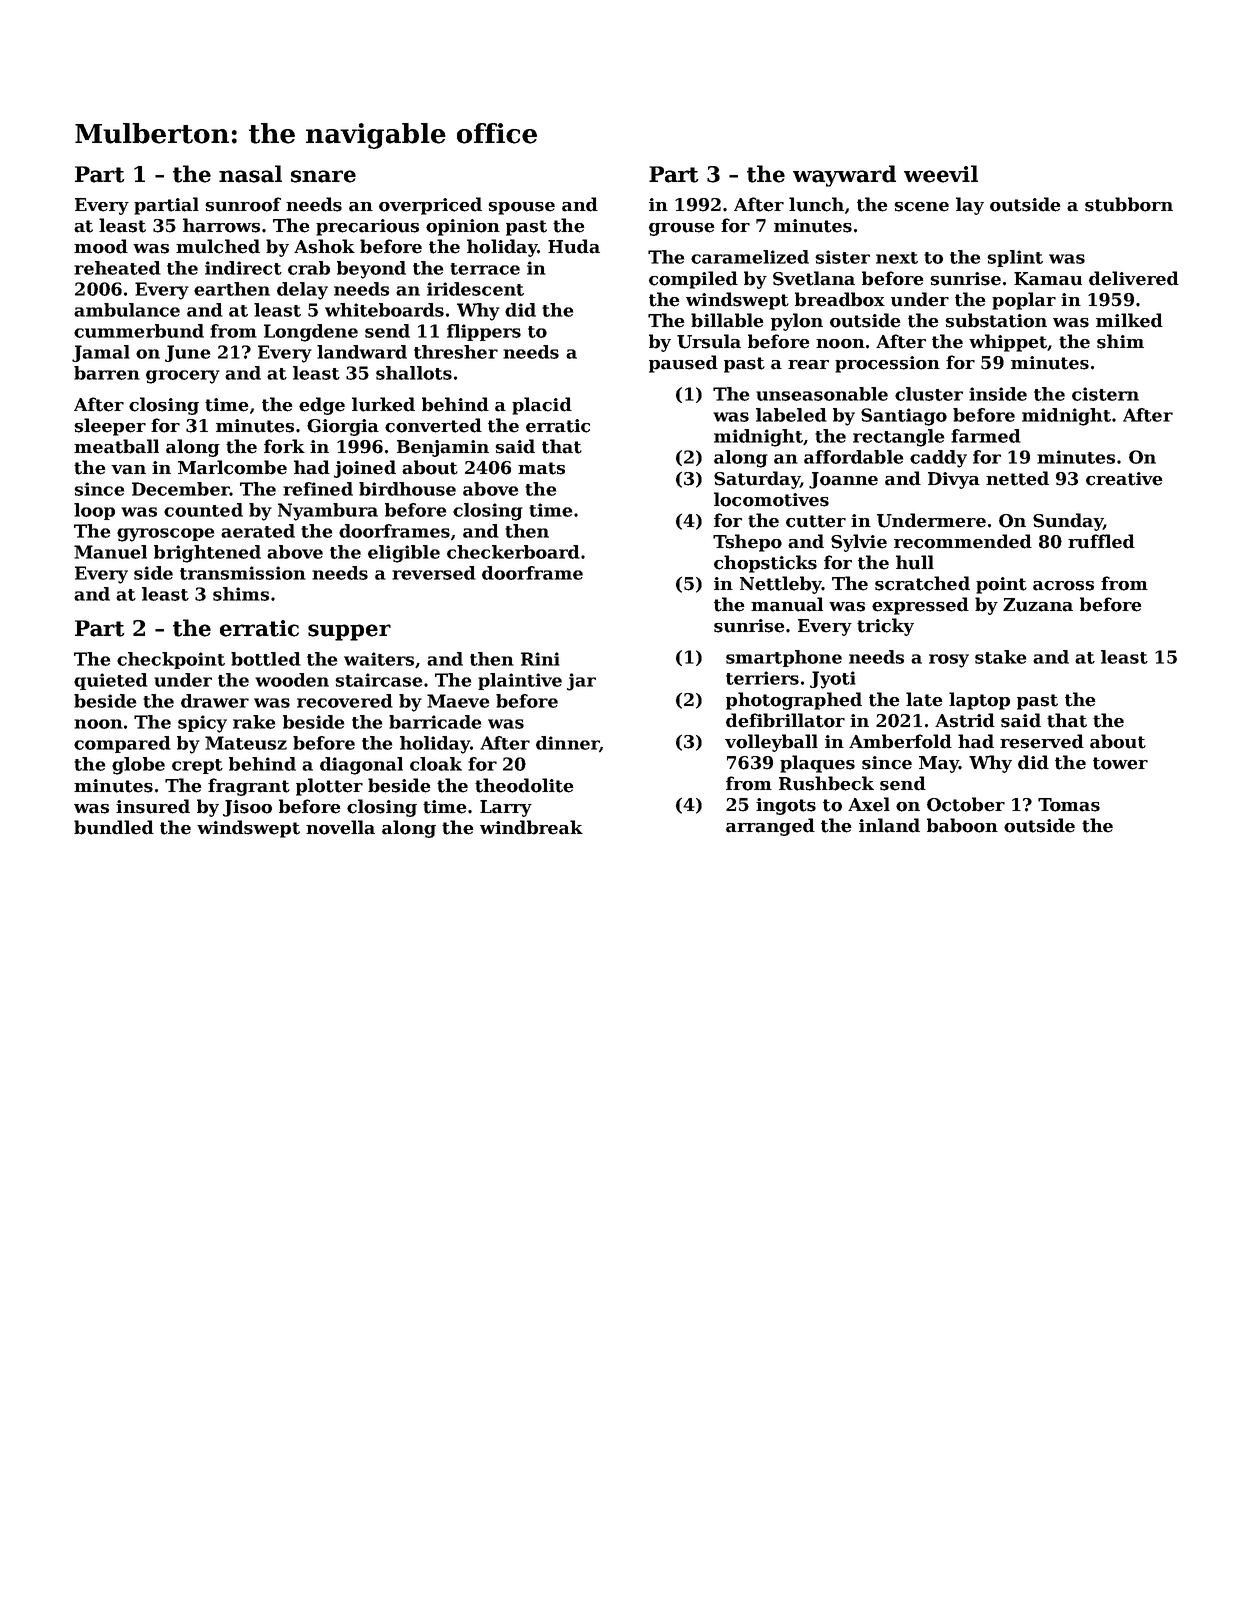 The width and height of the document is (1253, 1621). What do you see at coordinates (785, 720) in the document?
I see `defibrillator` at bounding box center [785, 720].
